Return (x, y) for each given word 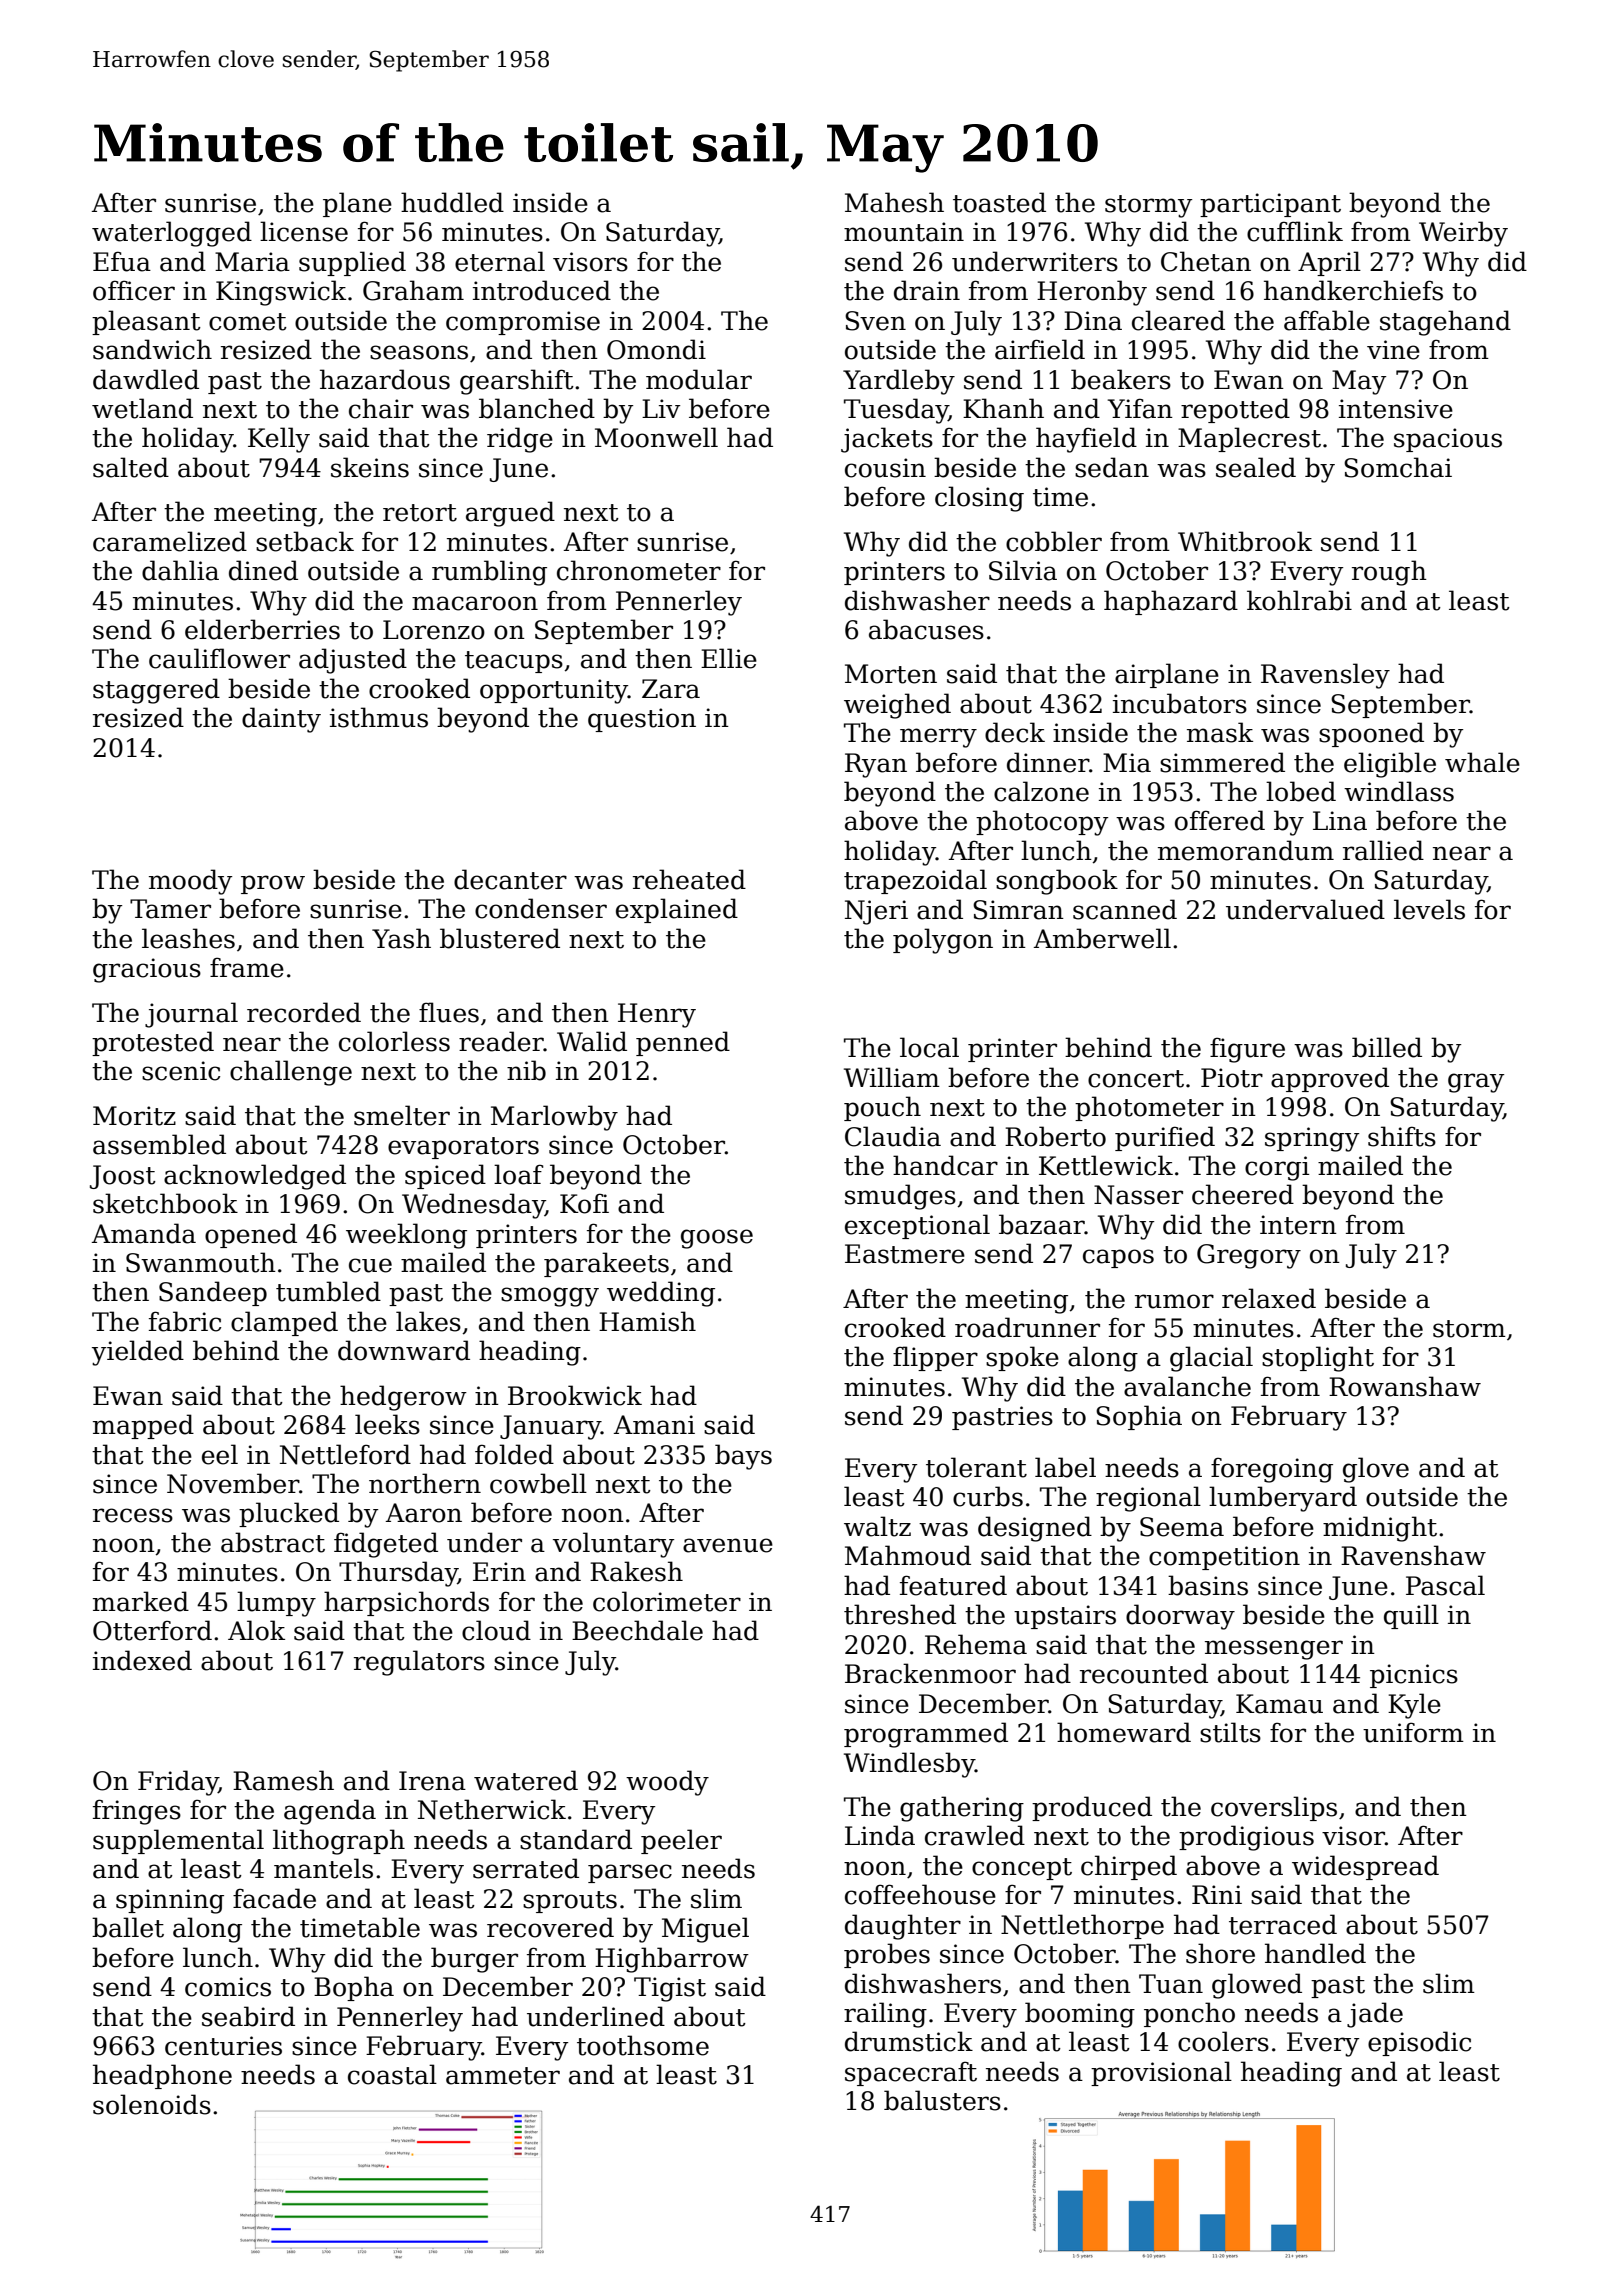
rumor (1174, 1301)
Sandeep (213, 1293)
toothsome (643, 2045)
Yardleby (899, 382)
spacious (1448, 440)
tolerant (976, 1467)
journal (191, 1015)
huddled (452, 202)
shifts (1402, 1136)
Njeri (876, 912)
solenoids (152, 2104)
